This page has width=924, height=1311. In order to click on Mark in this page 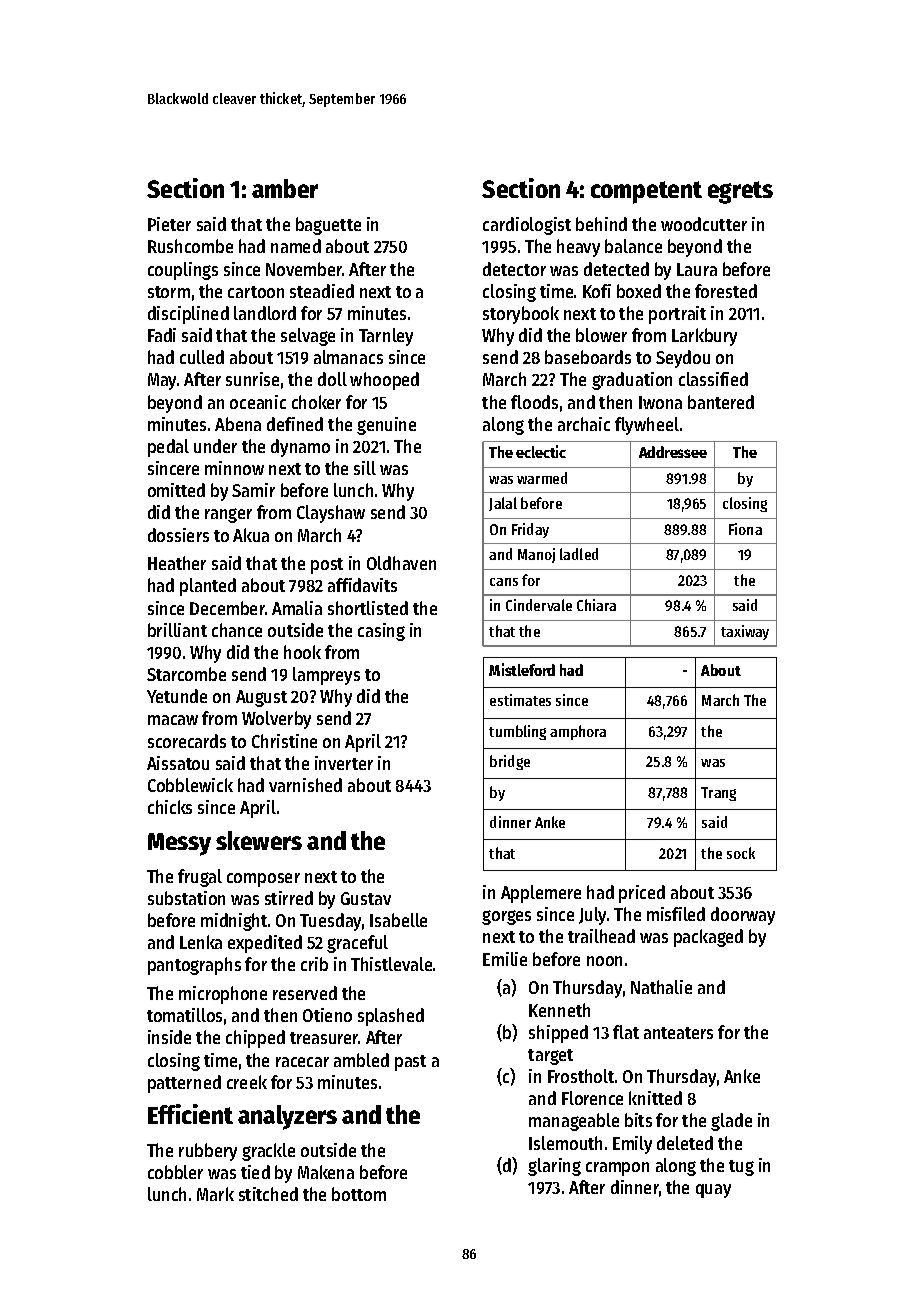, I will do `click(215, 1194)`.
